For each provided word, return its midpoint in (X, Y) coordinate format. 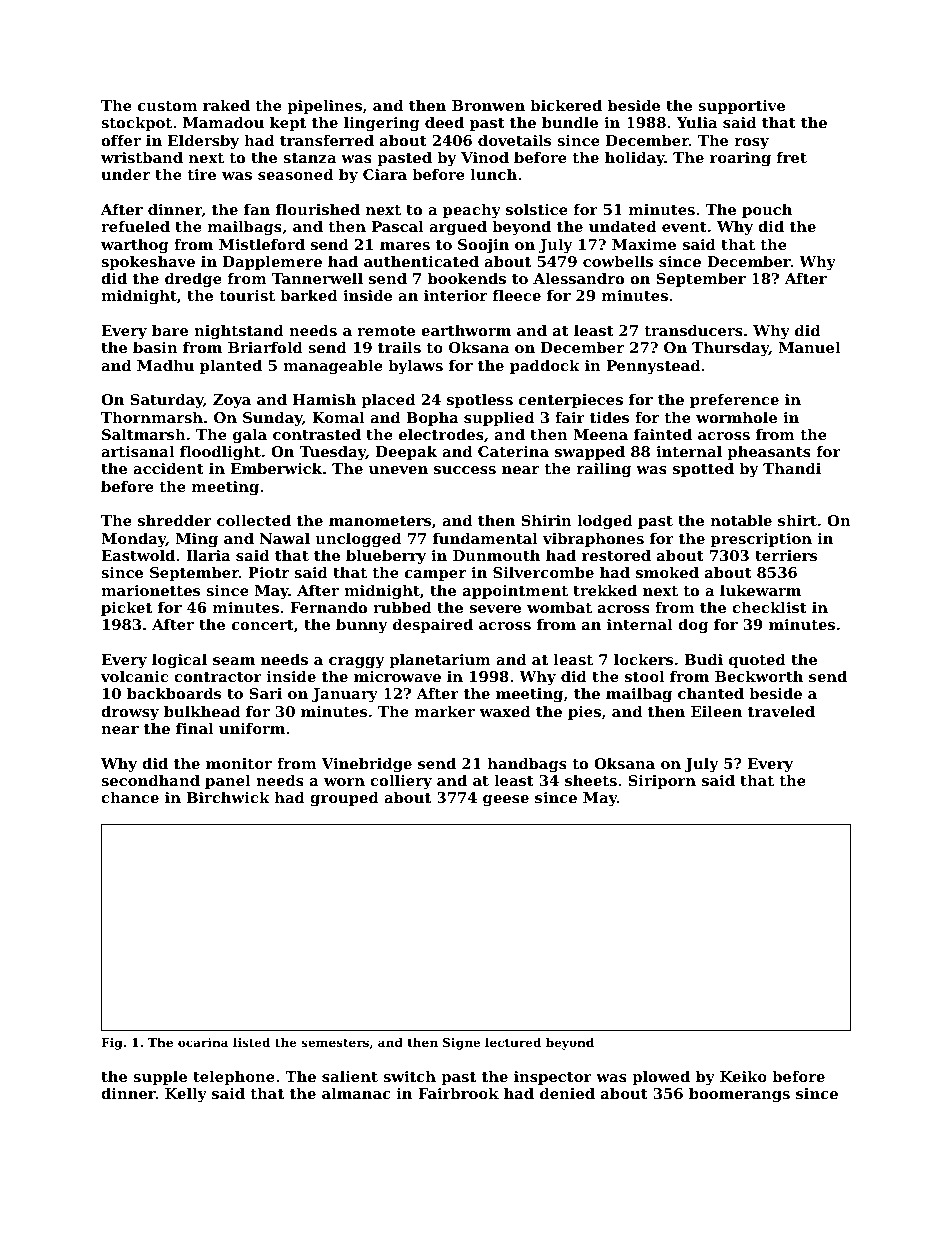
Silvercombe (543, 572)
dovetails (514, 140)
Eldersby (203, 142)
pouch (767, 211)
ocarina (203, 1042)
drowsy (130, 713)
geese (506, 801)
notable (741, 520)
